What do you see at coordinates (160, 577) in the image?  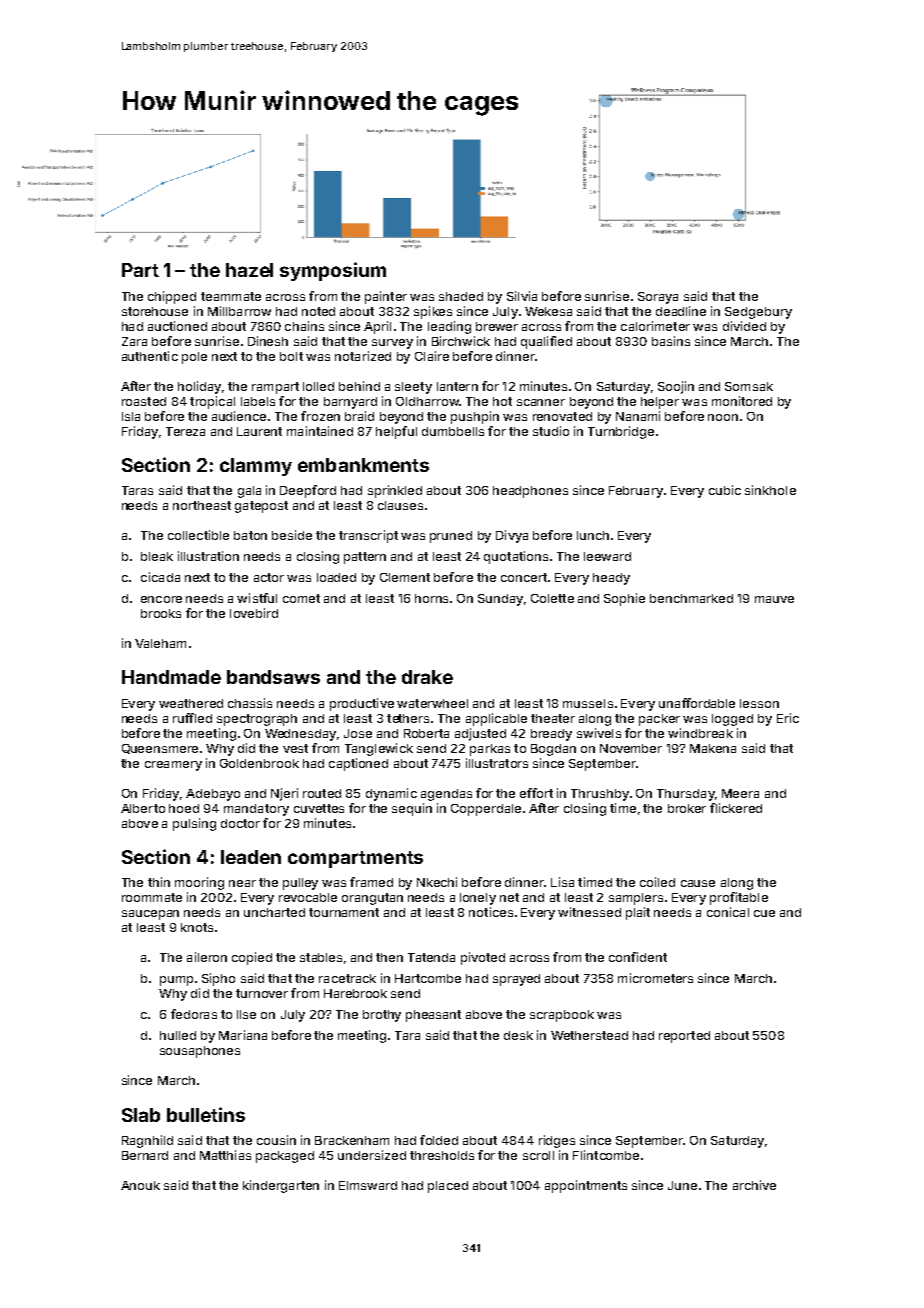 I see `cicada` at bounding box center [160, 577].
